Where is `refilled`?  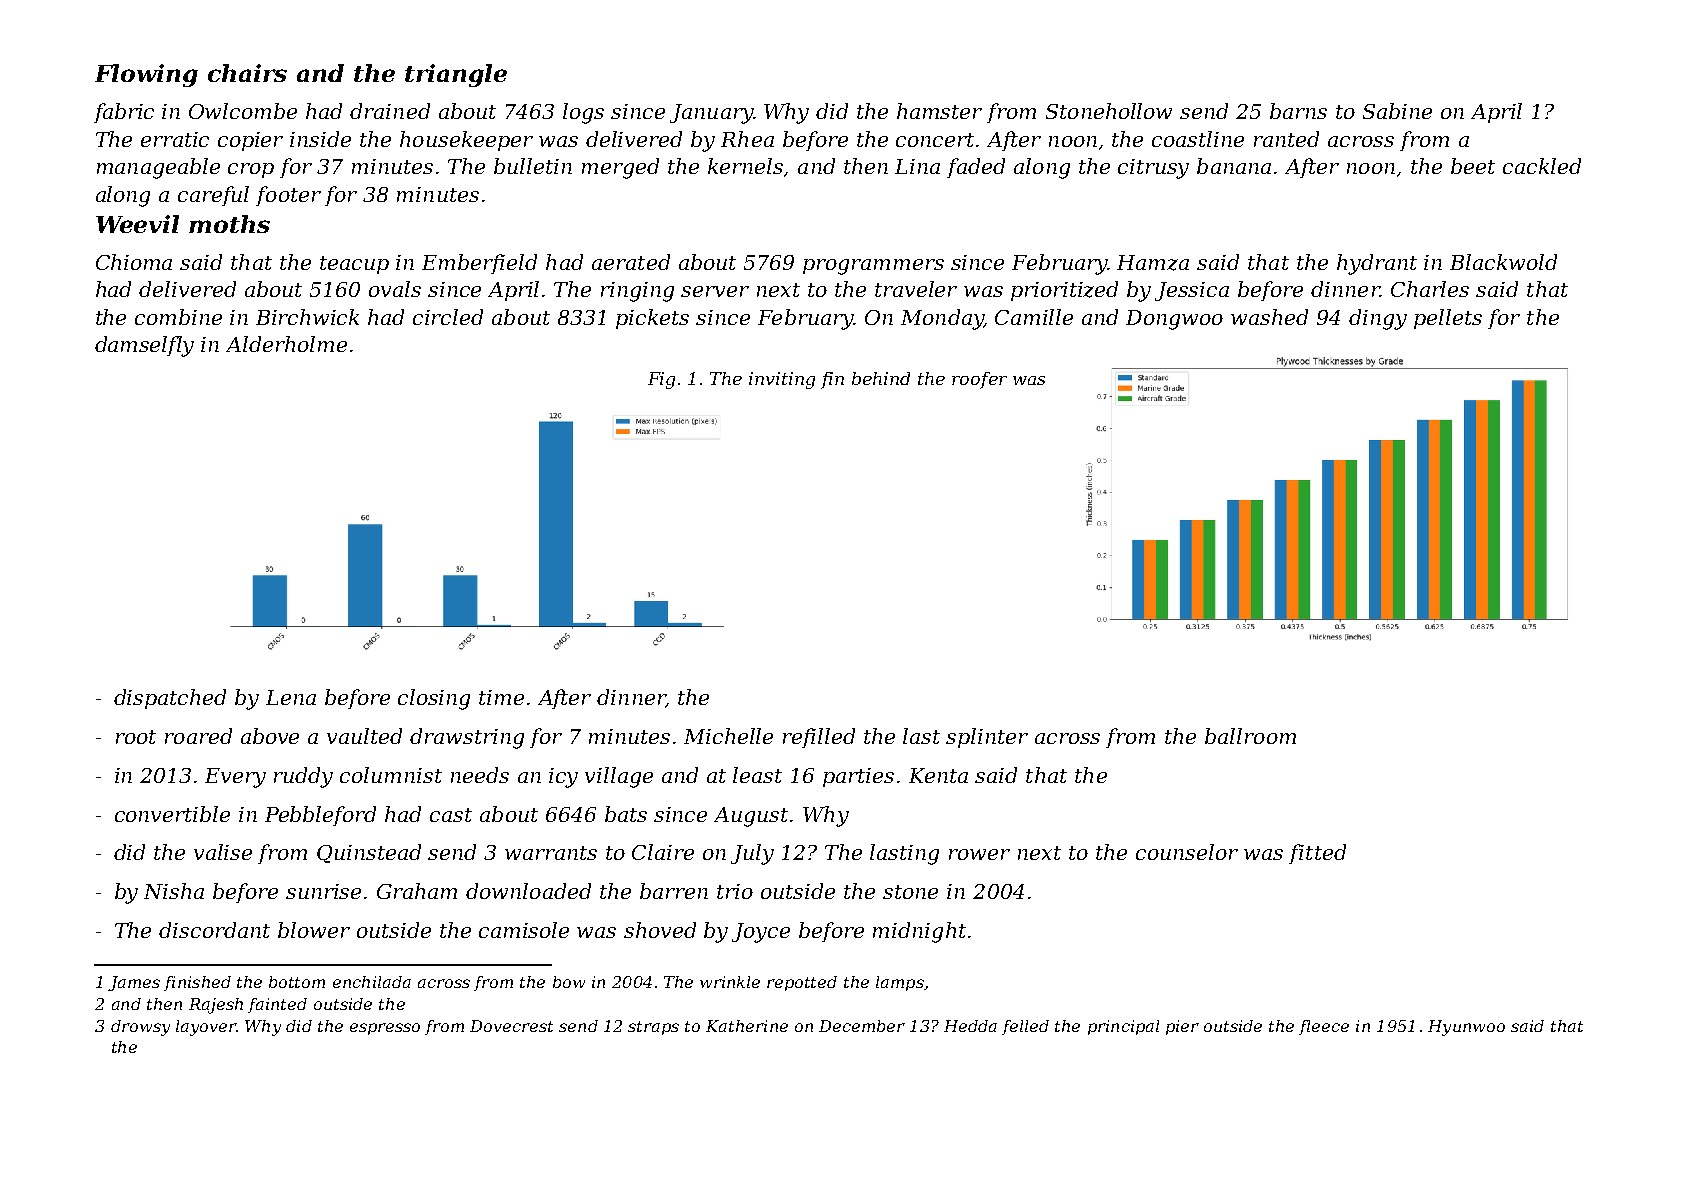 refilled is located at coordinates (819, 738).
